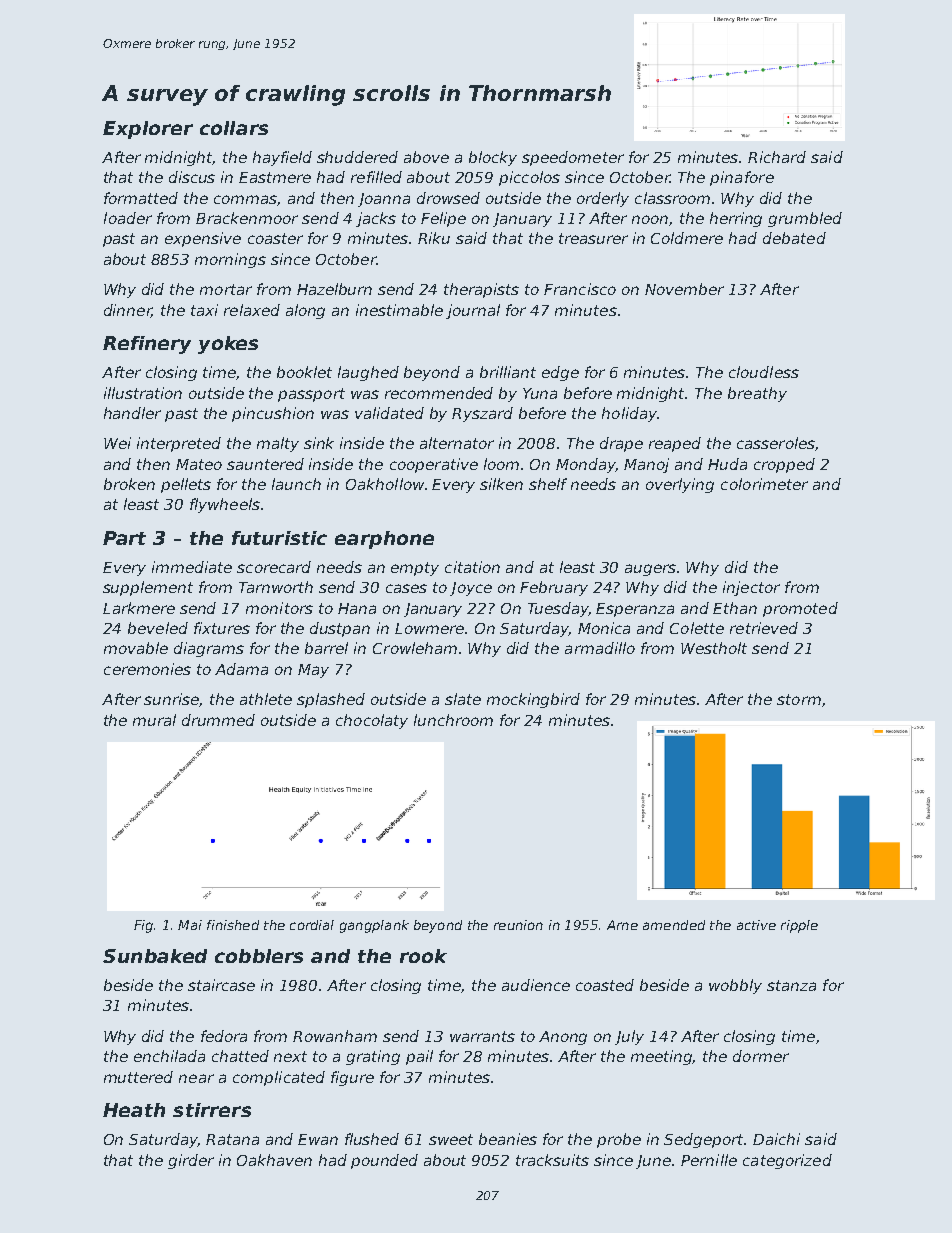 The width and height of the page is (952, 1233). What do you see at coordinates (672, 198) in the page?
I see `classroom` at bounding box center [672, 198].
